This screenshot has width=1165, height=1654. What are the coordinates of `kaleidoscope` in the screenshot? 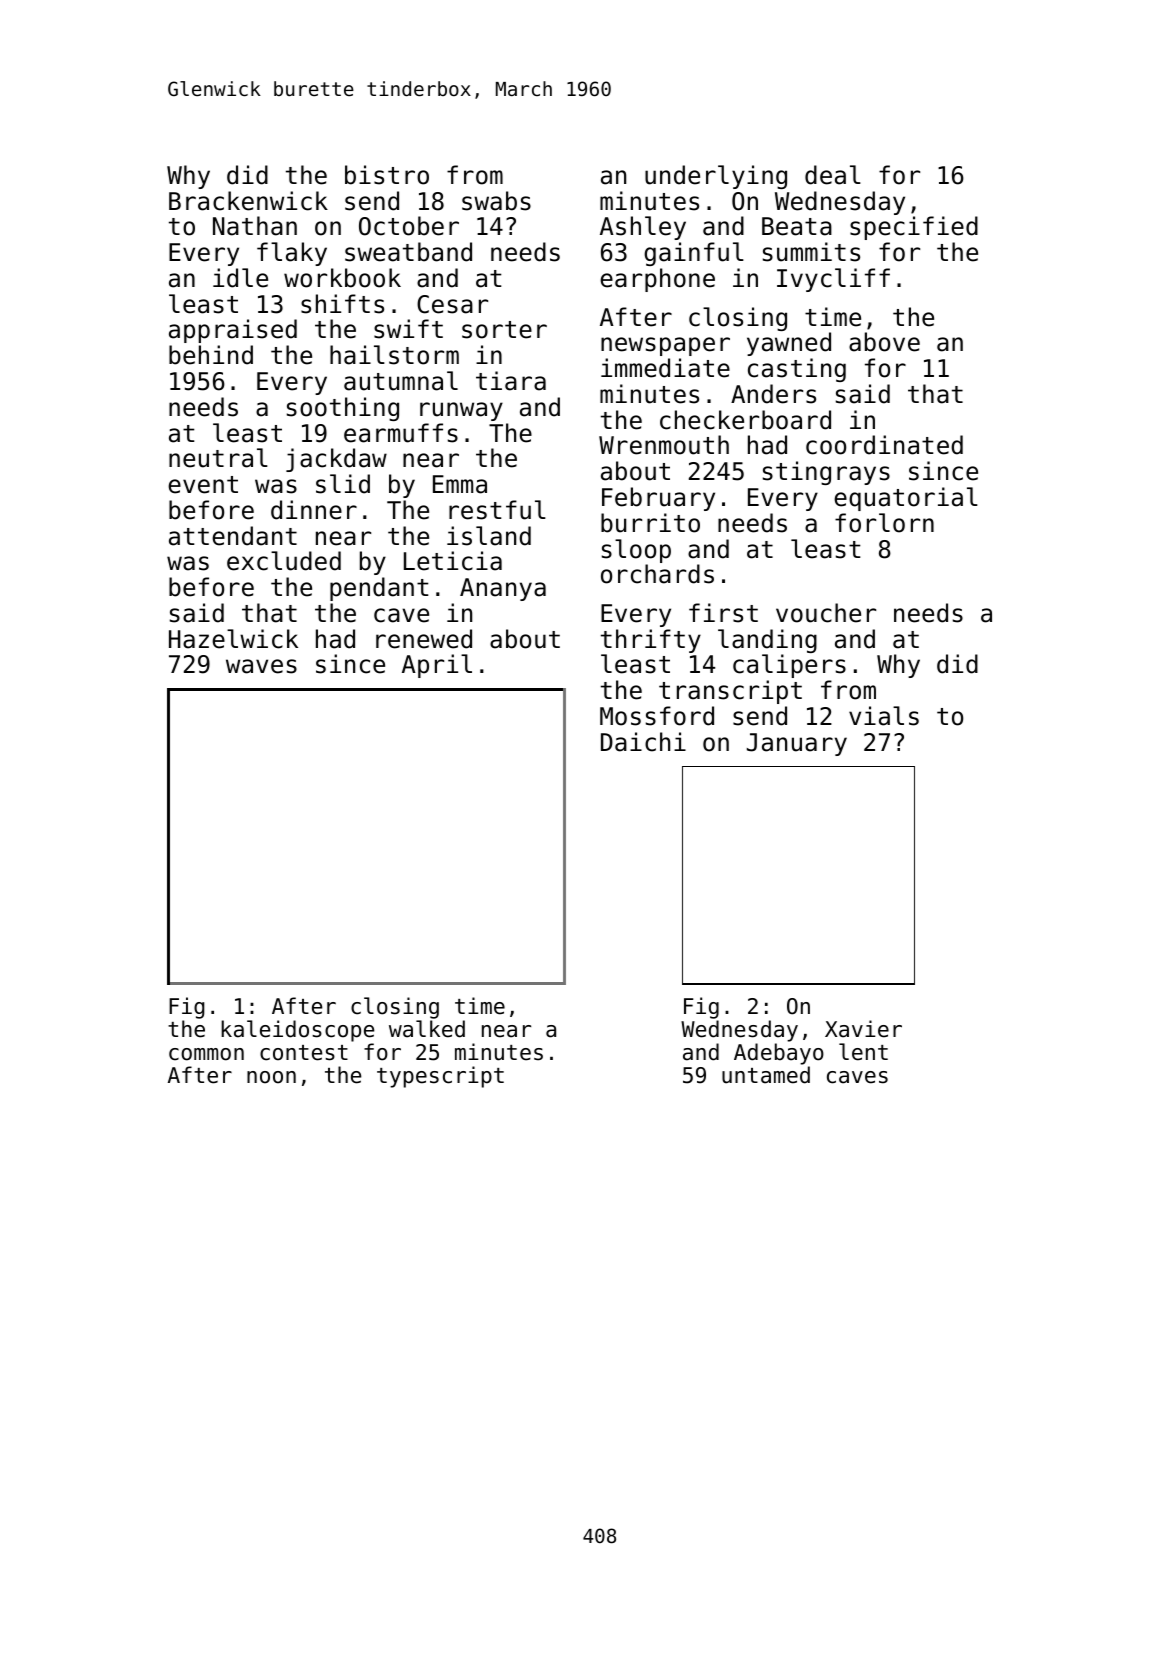 It's located at (297, 1031).
